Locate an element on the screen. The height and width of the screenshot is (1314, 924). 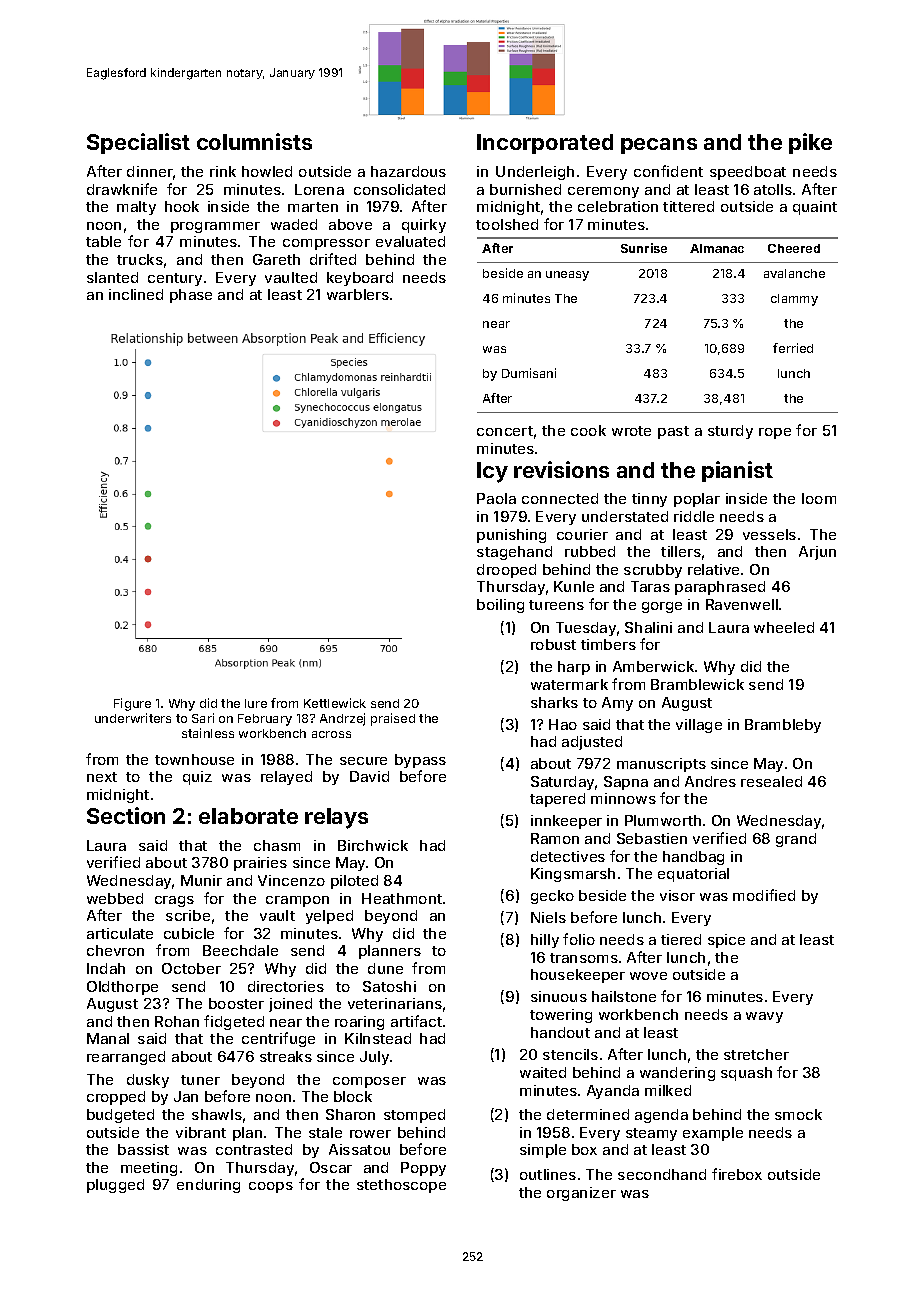
Specialist is located at coordinates (138, 143).
